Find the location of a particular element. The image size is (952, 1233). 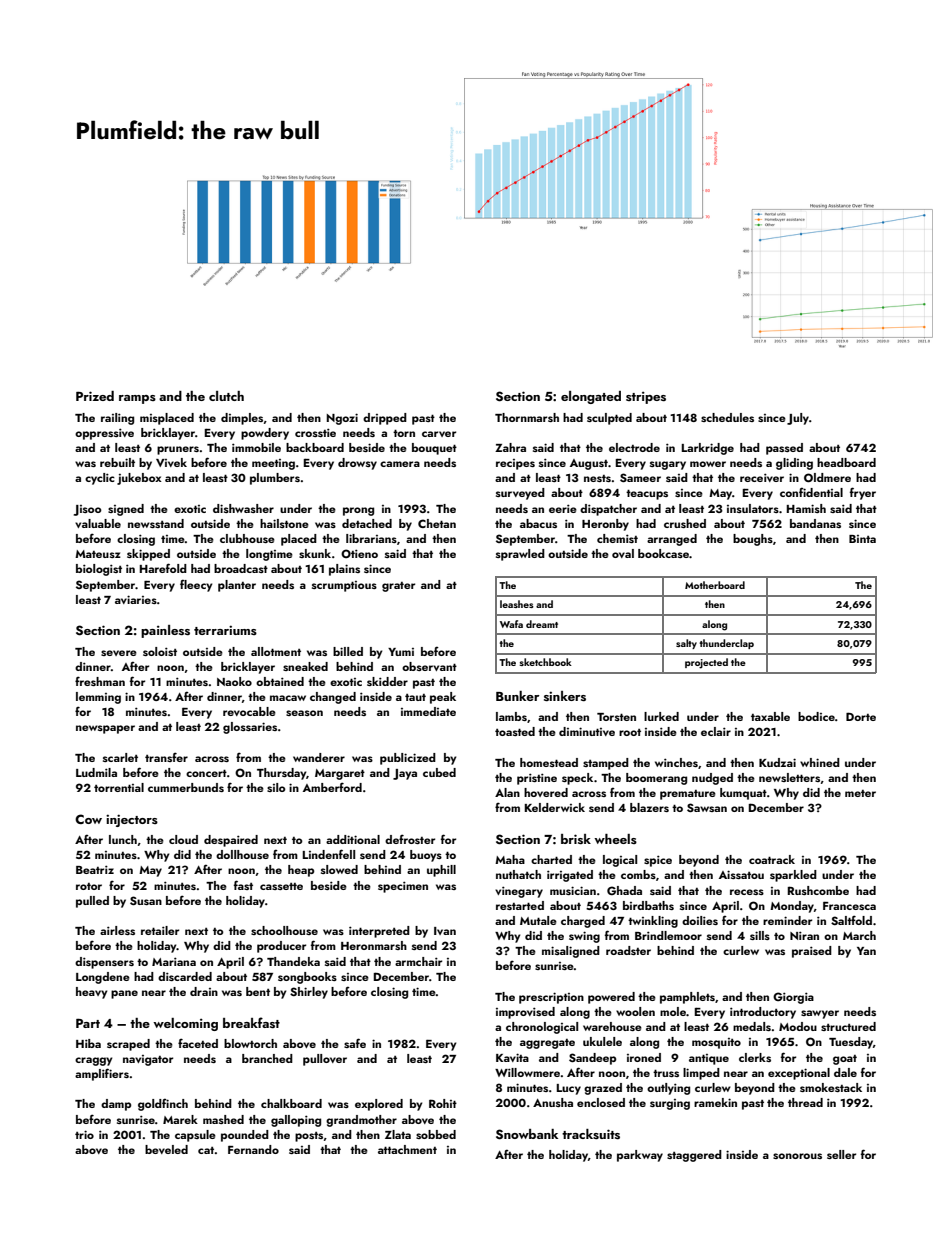

chalkboard is located at coordinates (291, 1103).
